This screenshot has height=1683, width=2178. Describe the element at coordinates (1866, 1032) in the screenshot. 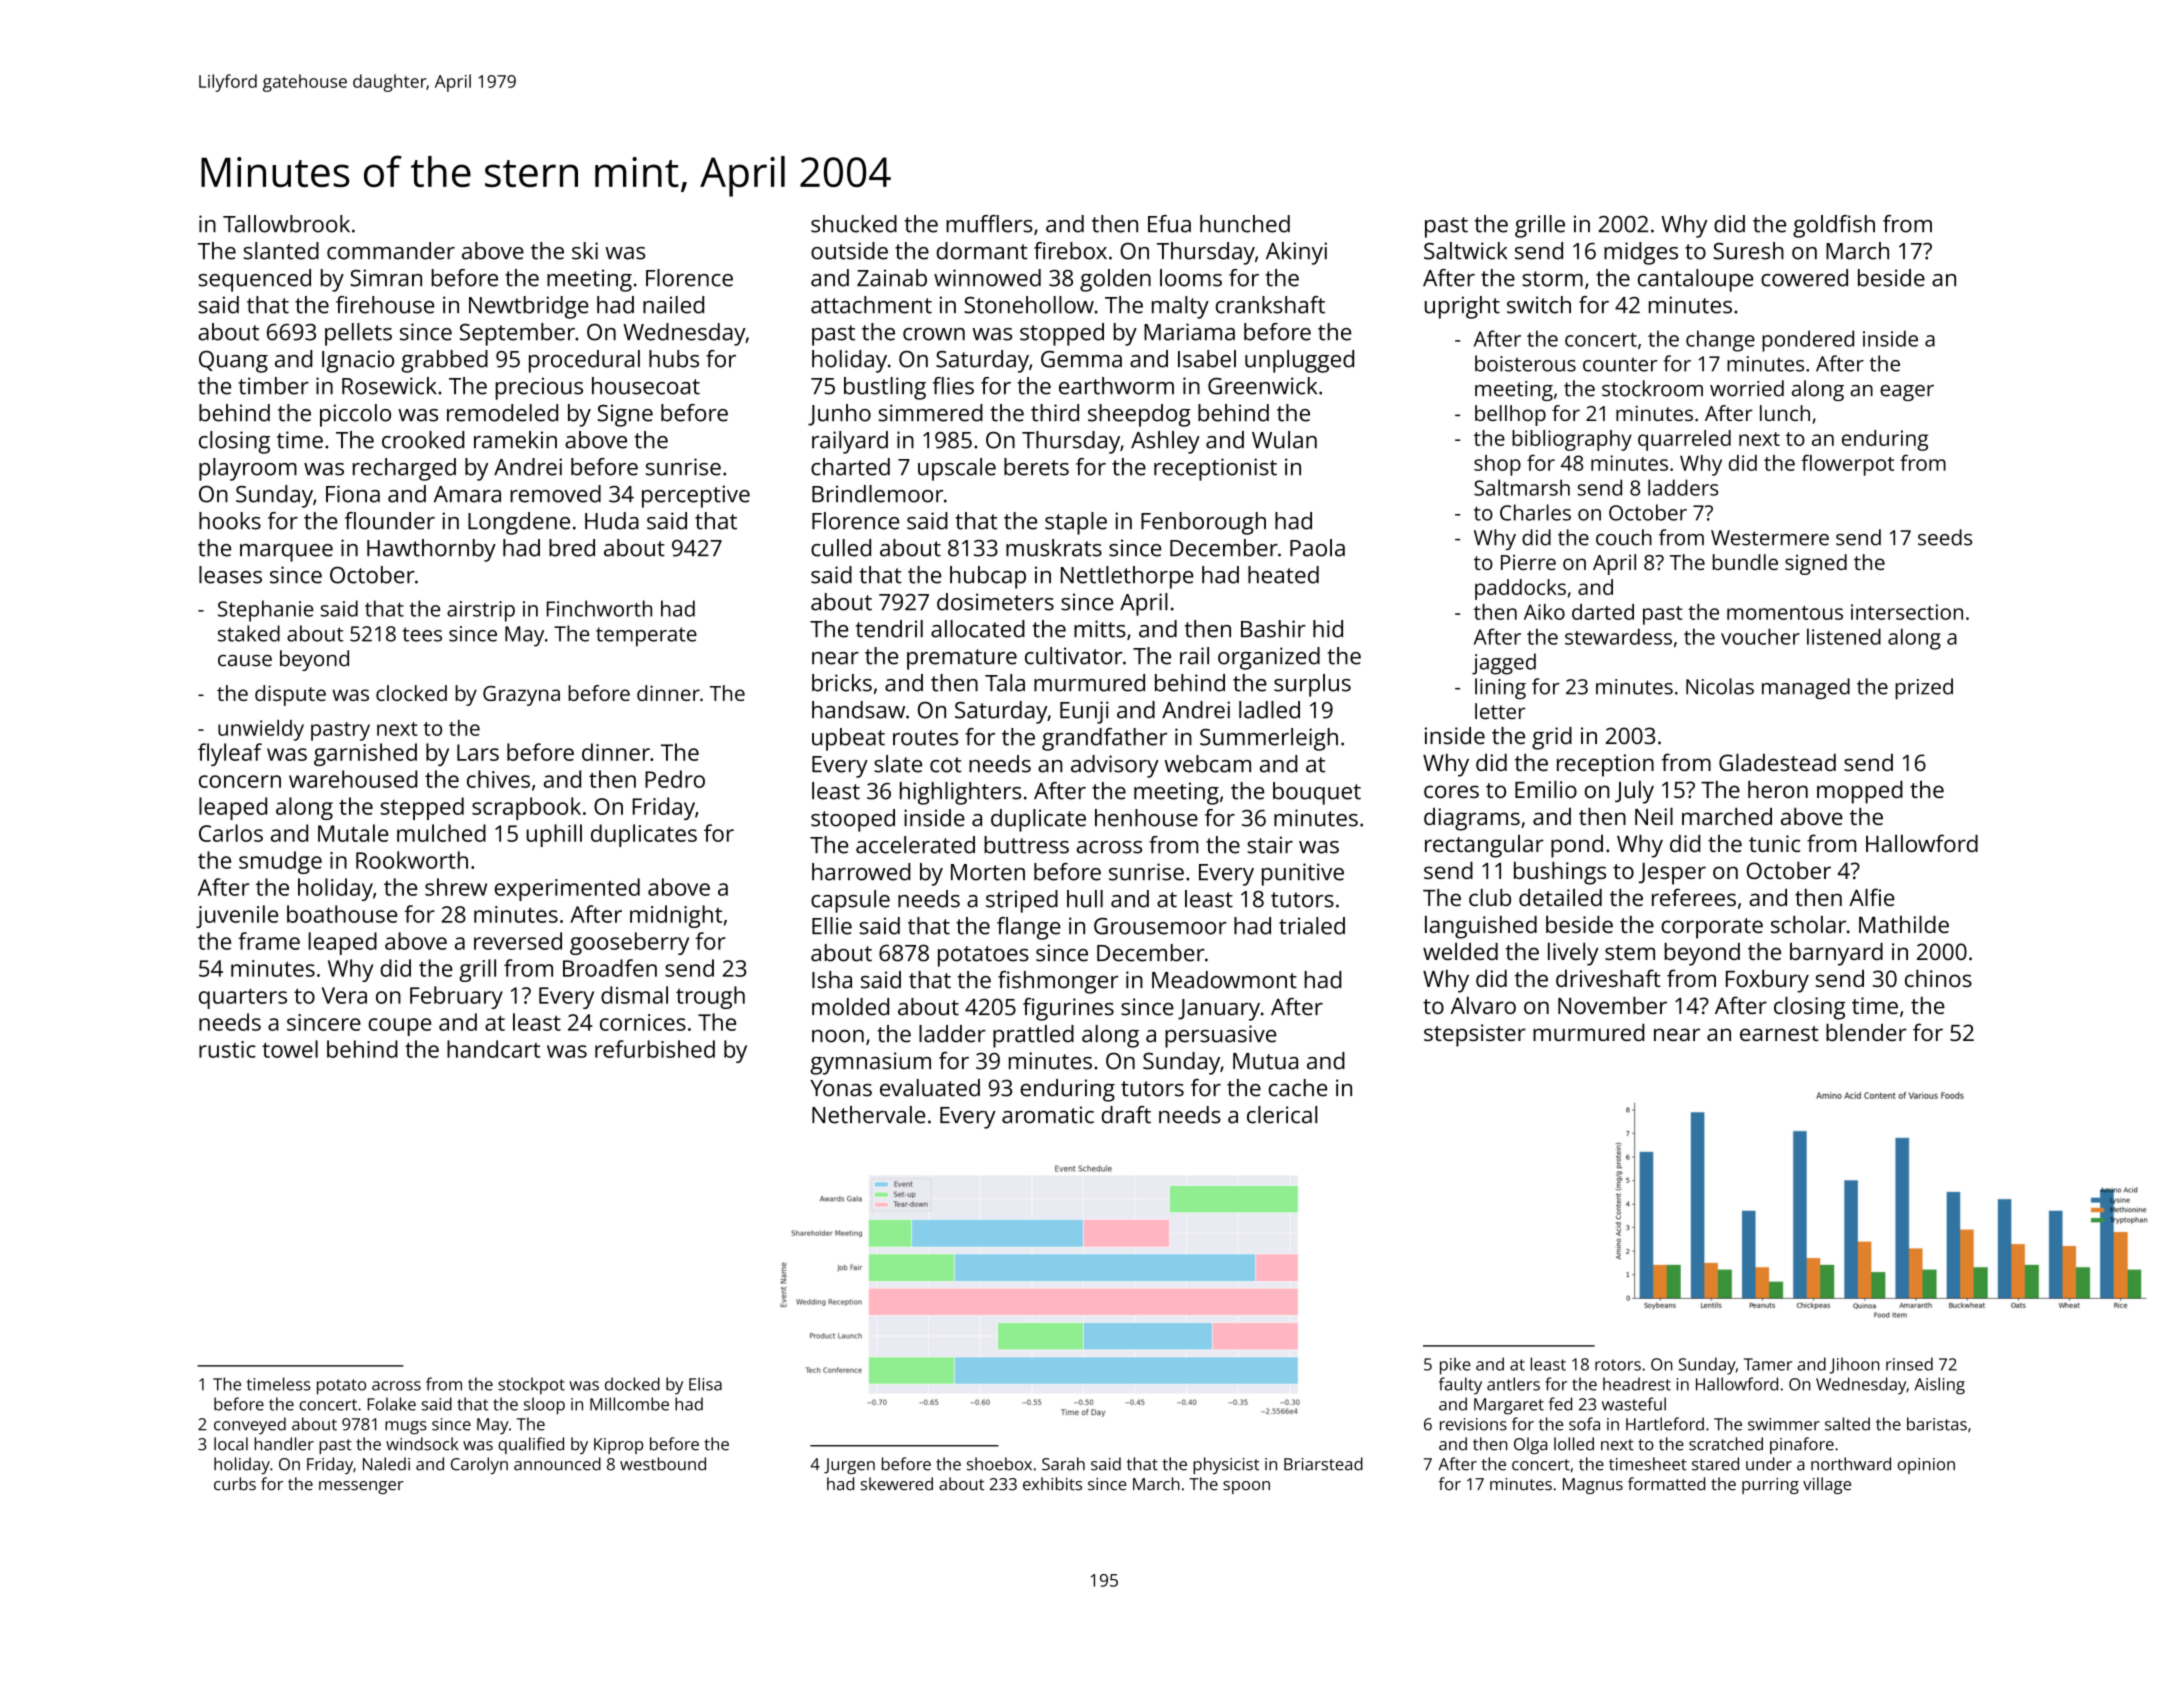

I see `blender` at that location.
